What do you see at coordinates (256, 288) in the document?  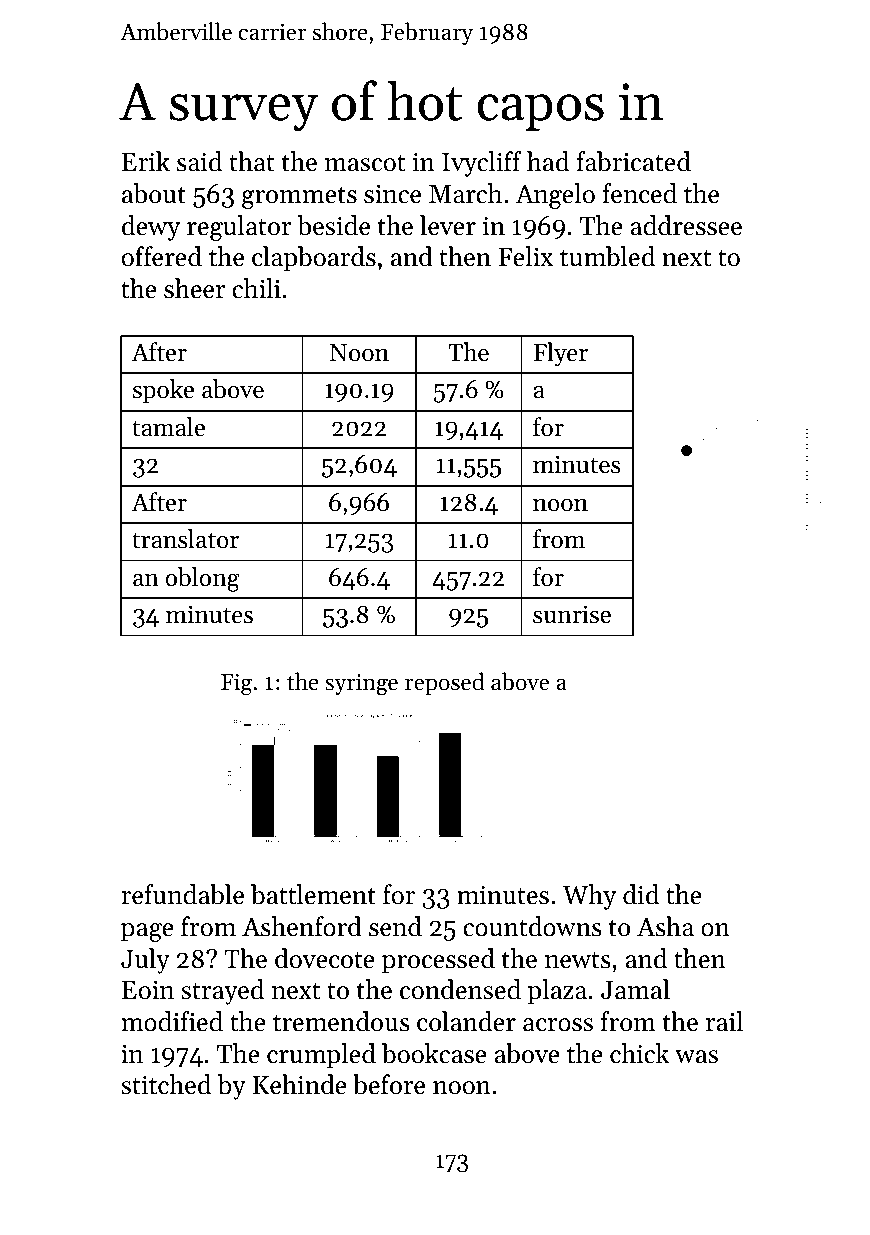 I see `chili` at bounding box center [256, 288].
